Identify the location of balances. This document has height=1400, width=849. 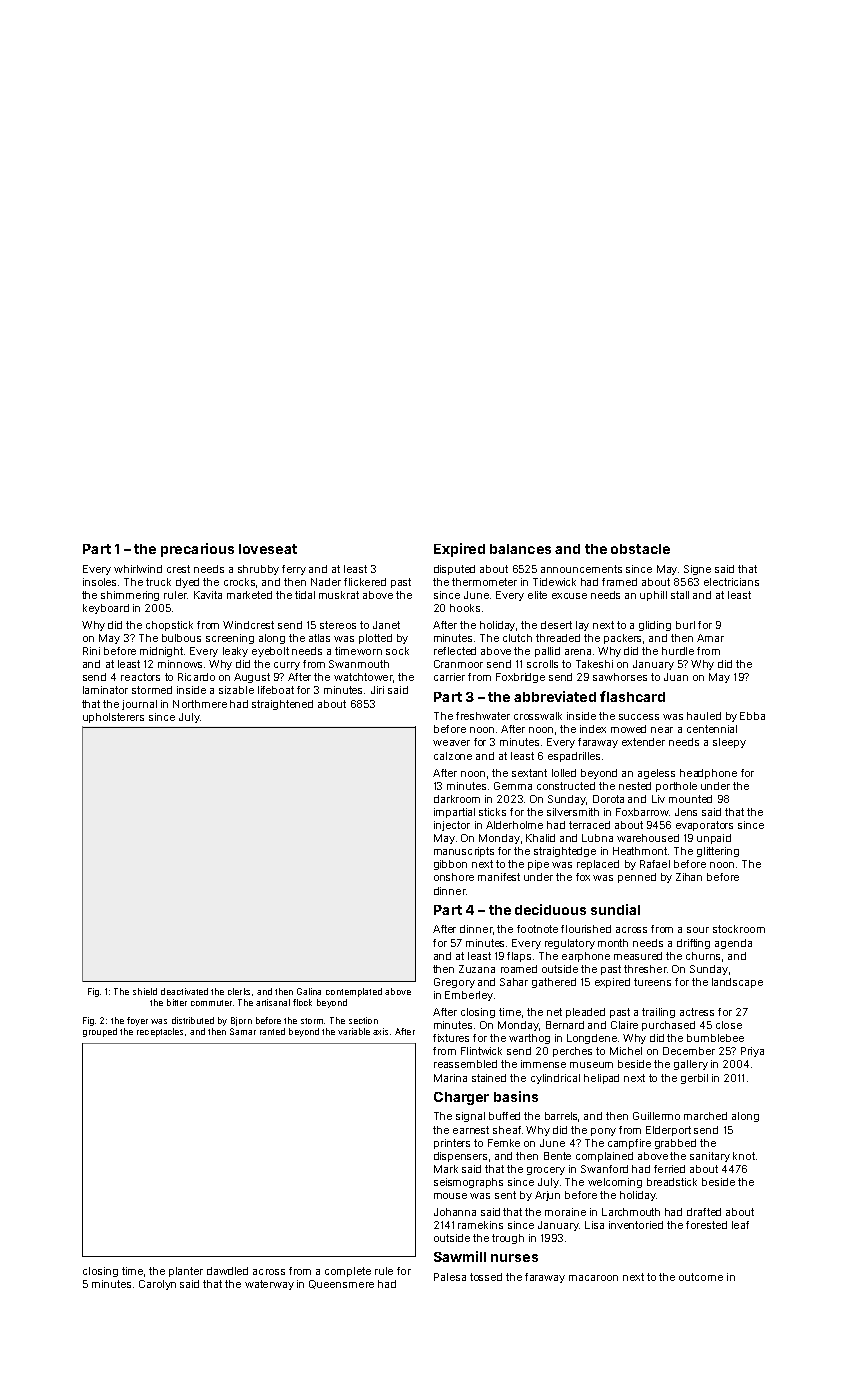
(520, 549).
